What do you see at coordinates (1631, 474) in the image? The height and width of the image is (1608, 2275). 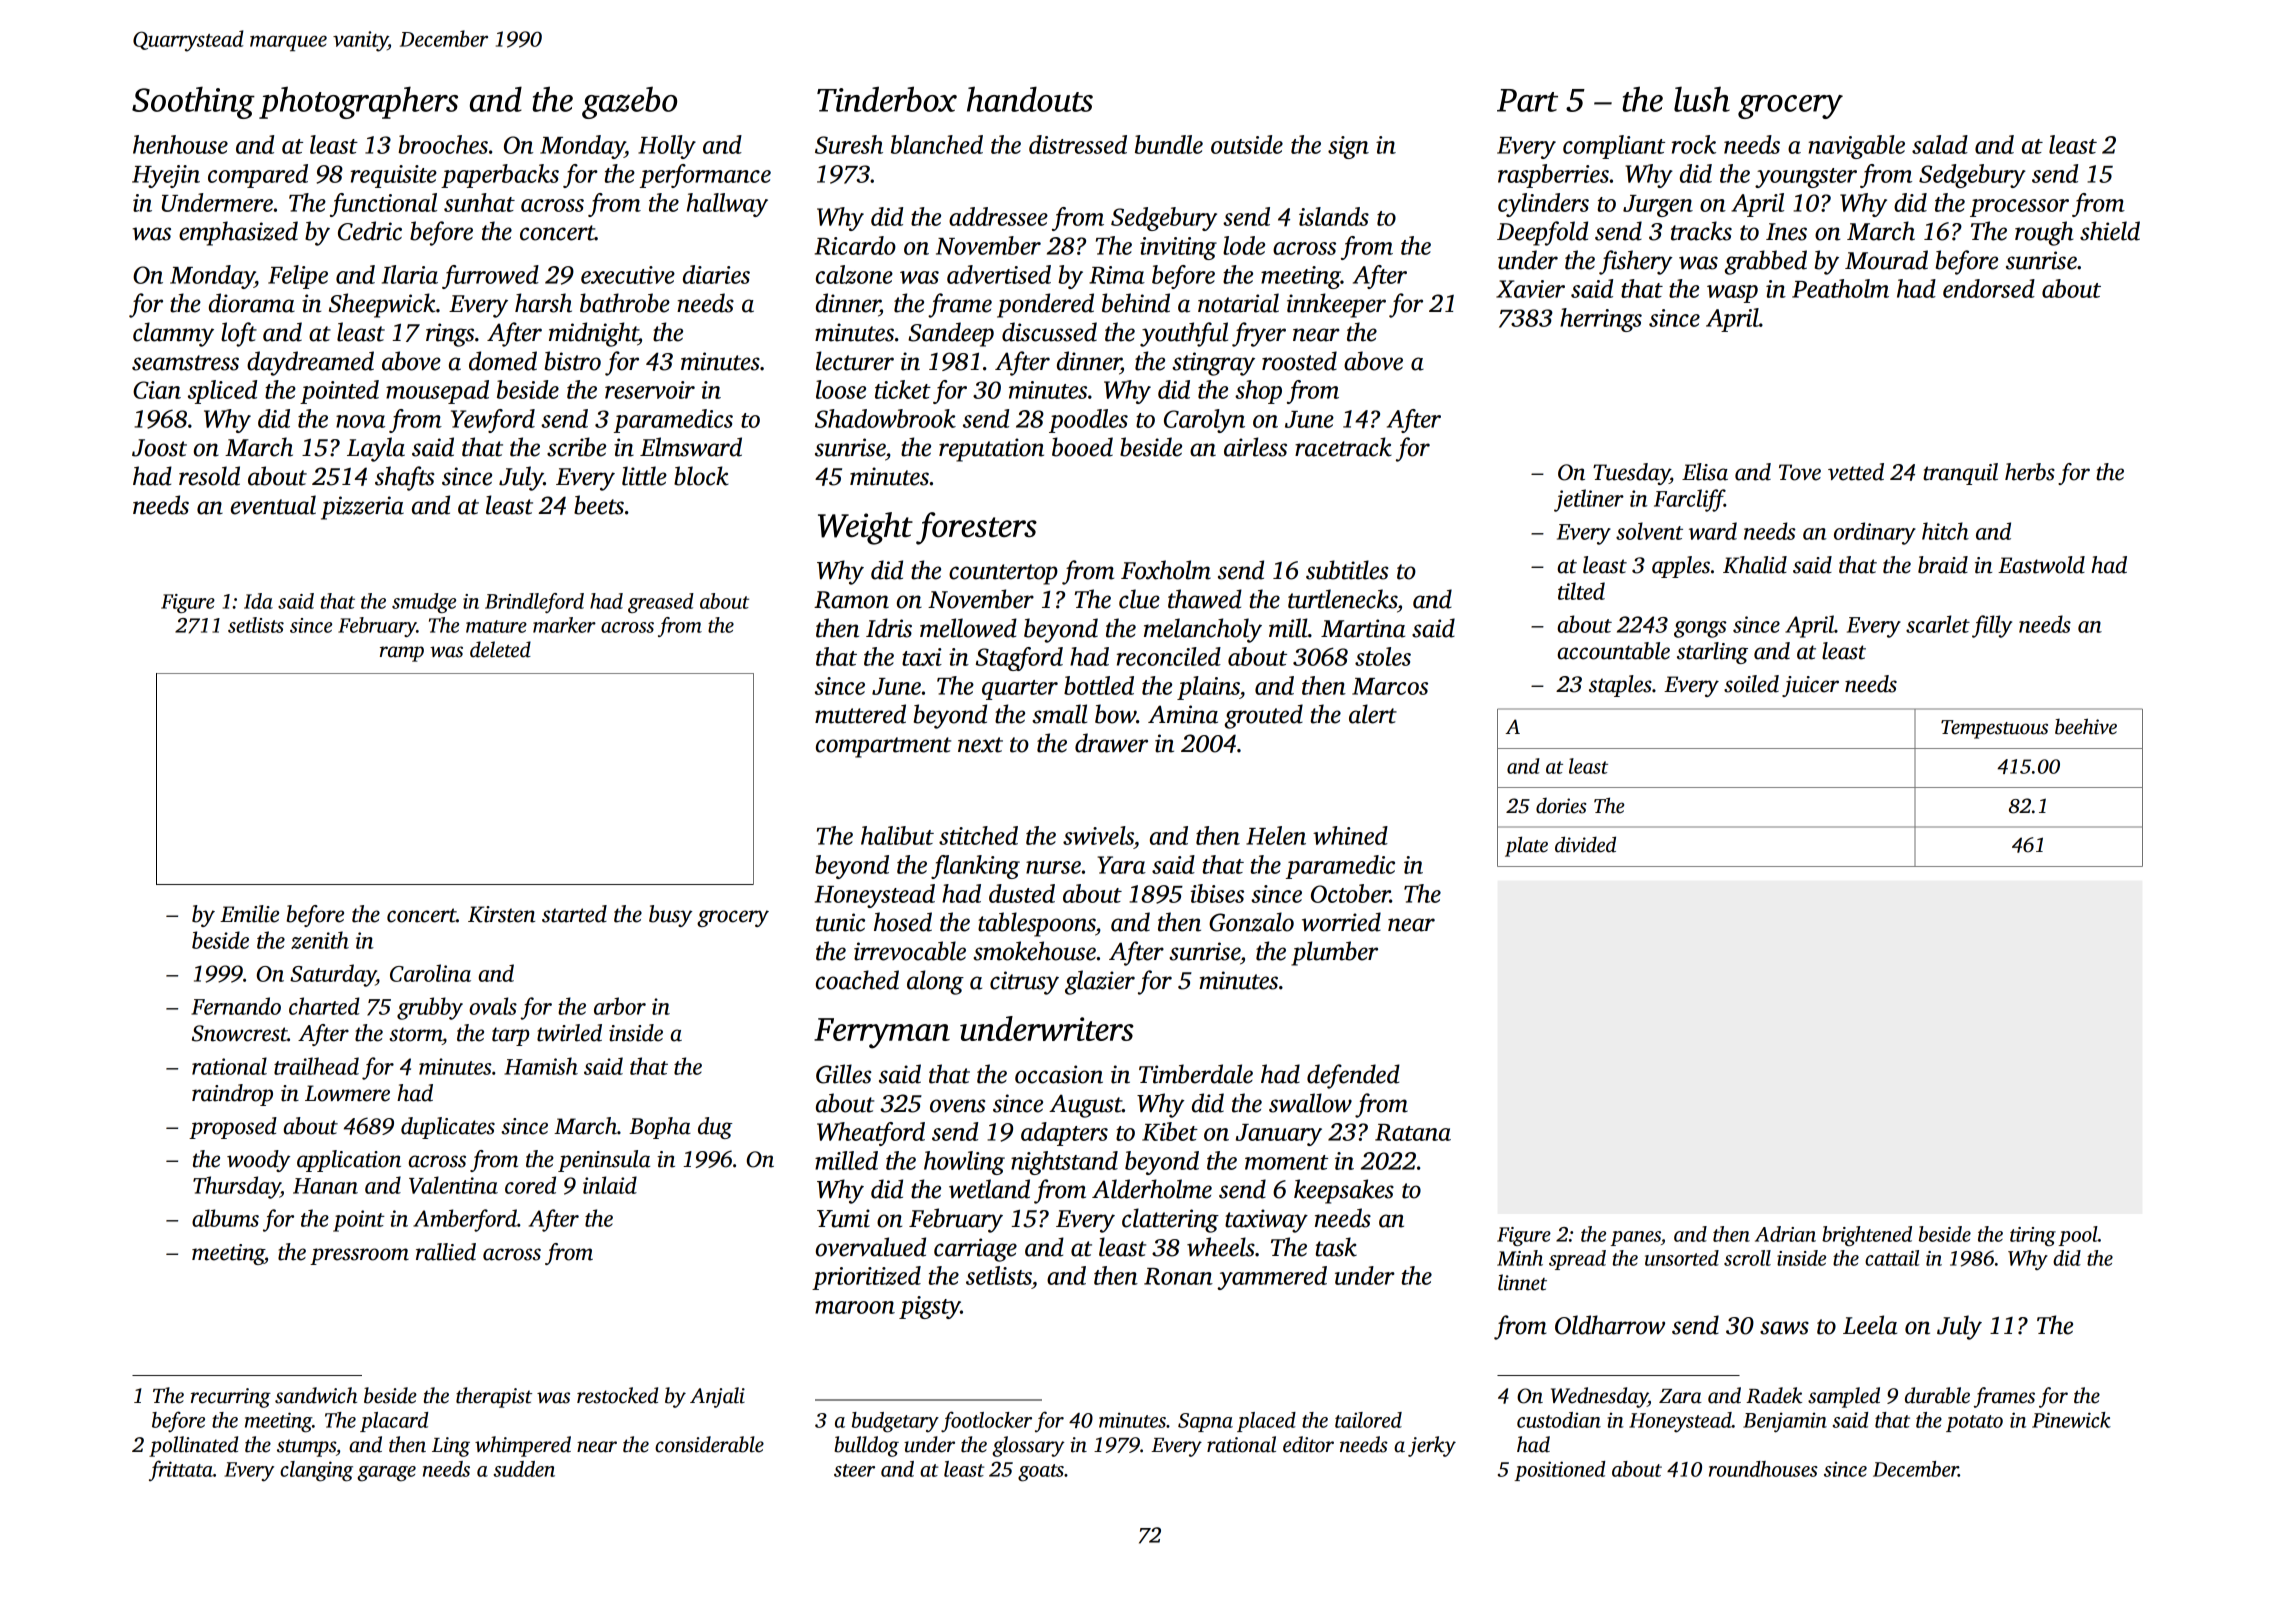 I see `Tuesday` at bounding box center [1631, 474].
